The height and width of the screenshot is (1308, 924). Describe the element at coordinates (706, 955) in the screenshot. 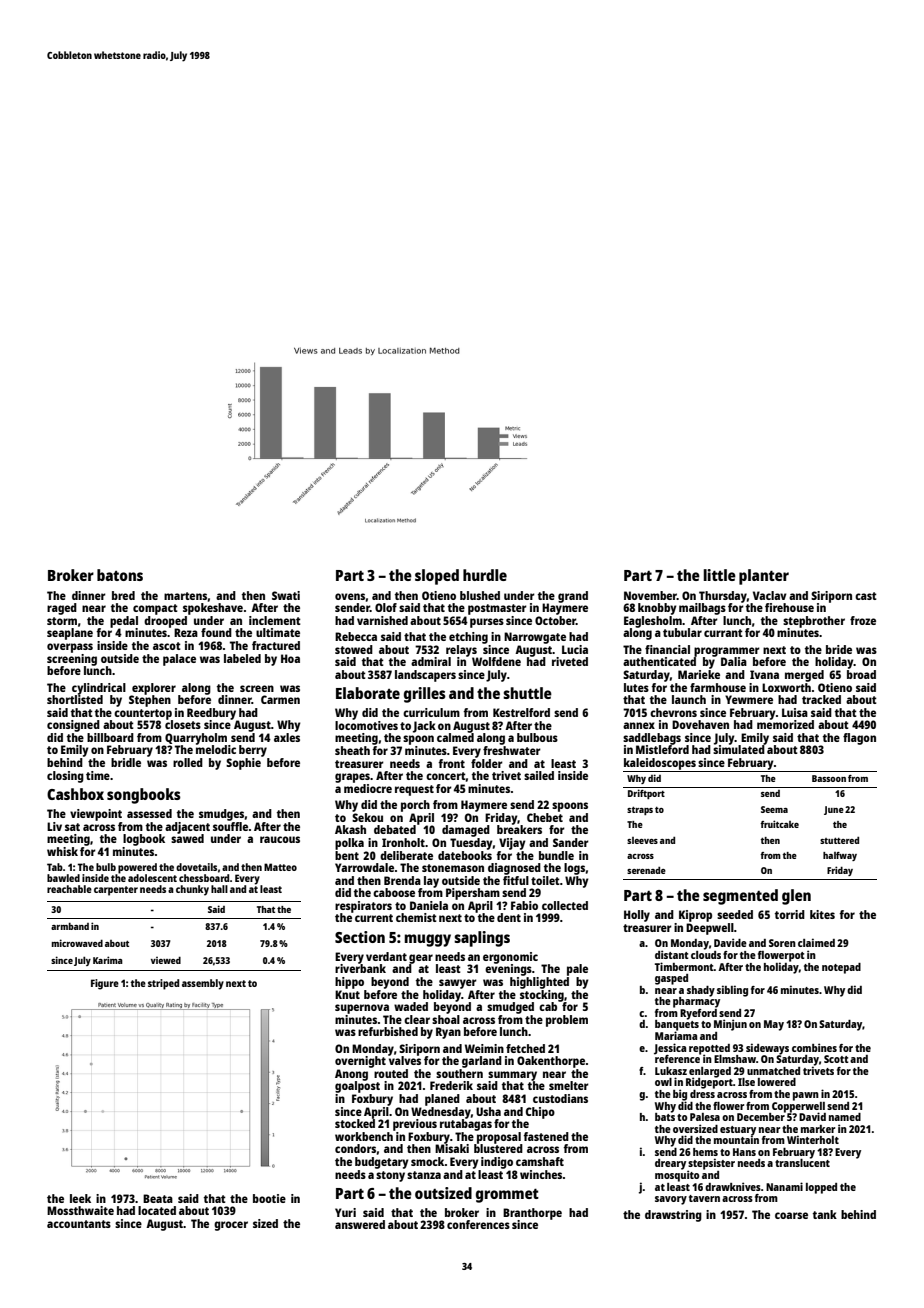

I see `clouds` at that location.
